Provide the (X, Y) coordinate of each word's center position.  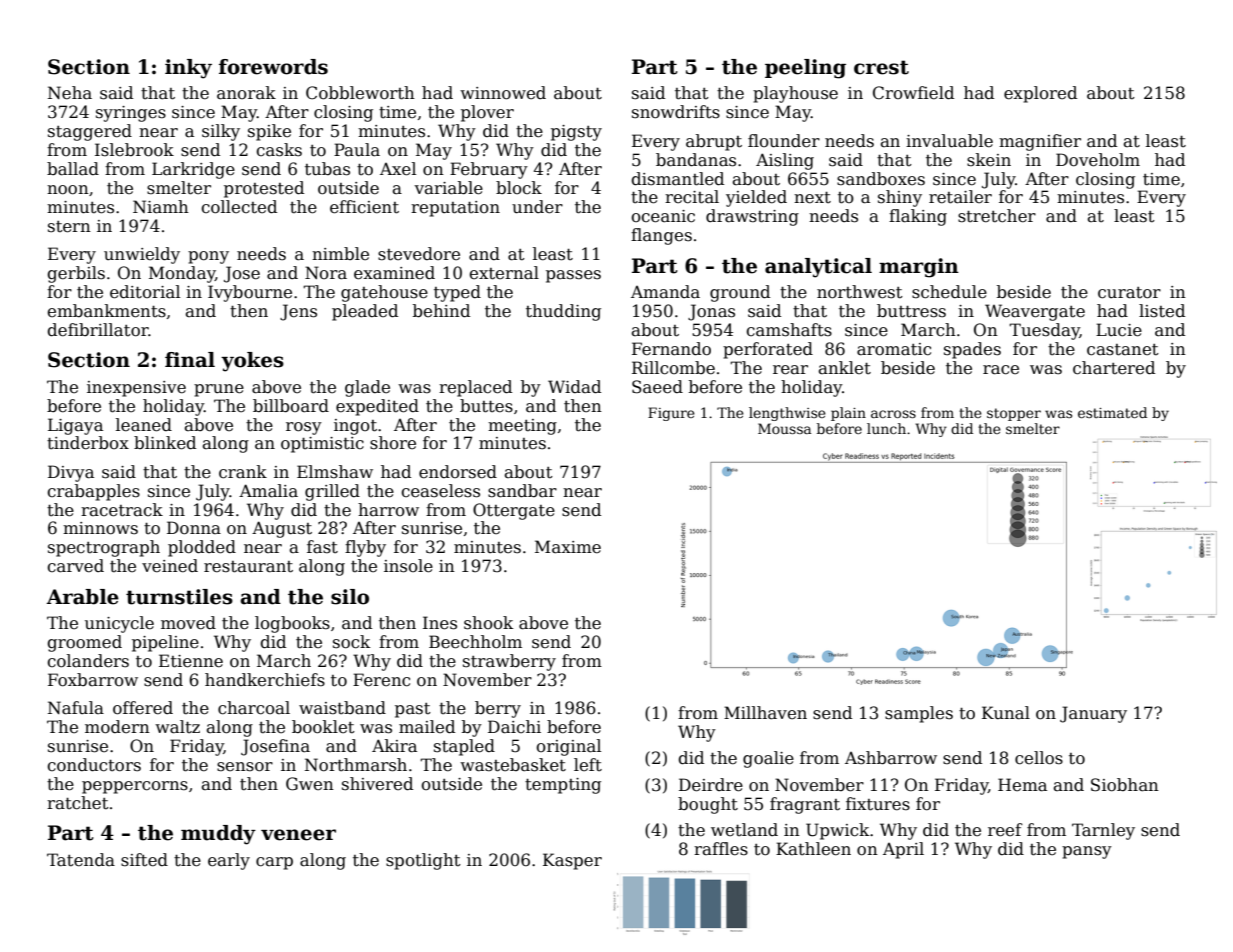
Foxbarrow (93, 680)
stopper (1014, 414)
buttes (486, 406)
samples (919, 714)
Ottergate (514, 511)
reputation (455, 209)
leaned (144, 425)
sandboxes (881, 179)
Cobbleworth (360, 93)
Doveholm (1098, 160)
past (413, 710)
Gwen (310, 784)
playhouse (795, 94)
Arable (82, 597)
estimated (1112, 412)
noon (68, 190)
